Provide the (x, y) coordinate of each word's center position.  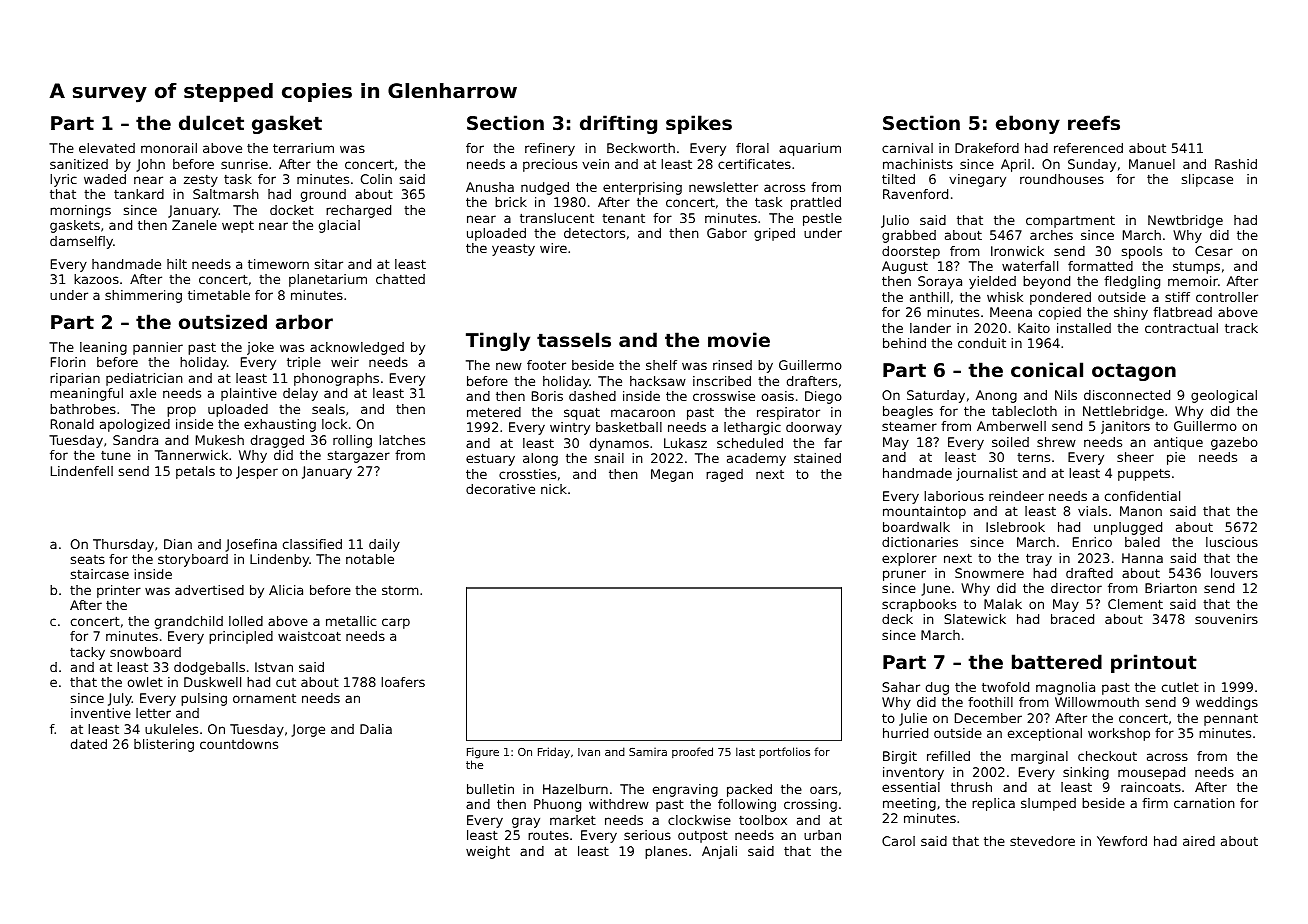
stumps (1196, 268)
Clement (1135, 604)
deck (897, 619)
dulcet (211, 122)
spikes (699, 124)
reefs (1094, 123)
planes (666, 852)
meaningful (86, 394)
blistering (164, 745)
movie (739, 339)
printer (119, 591)
